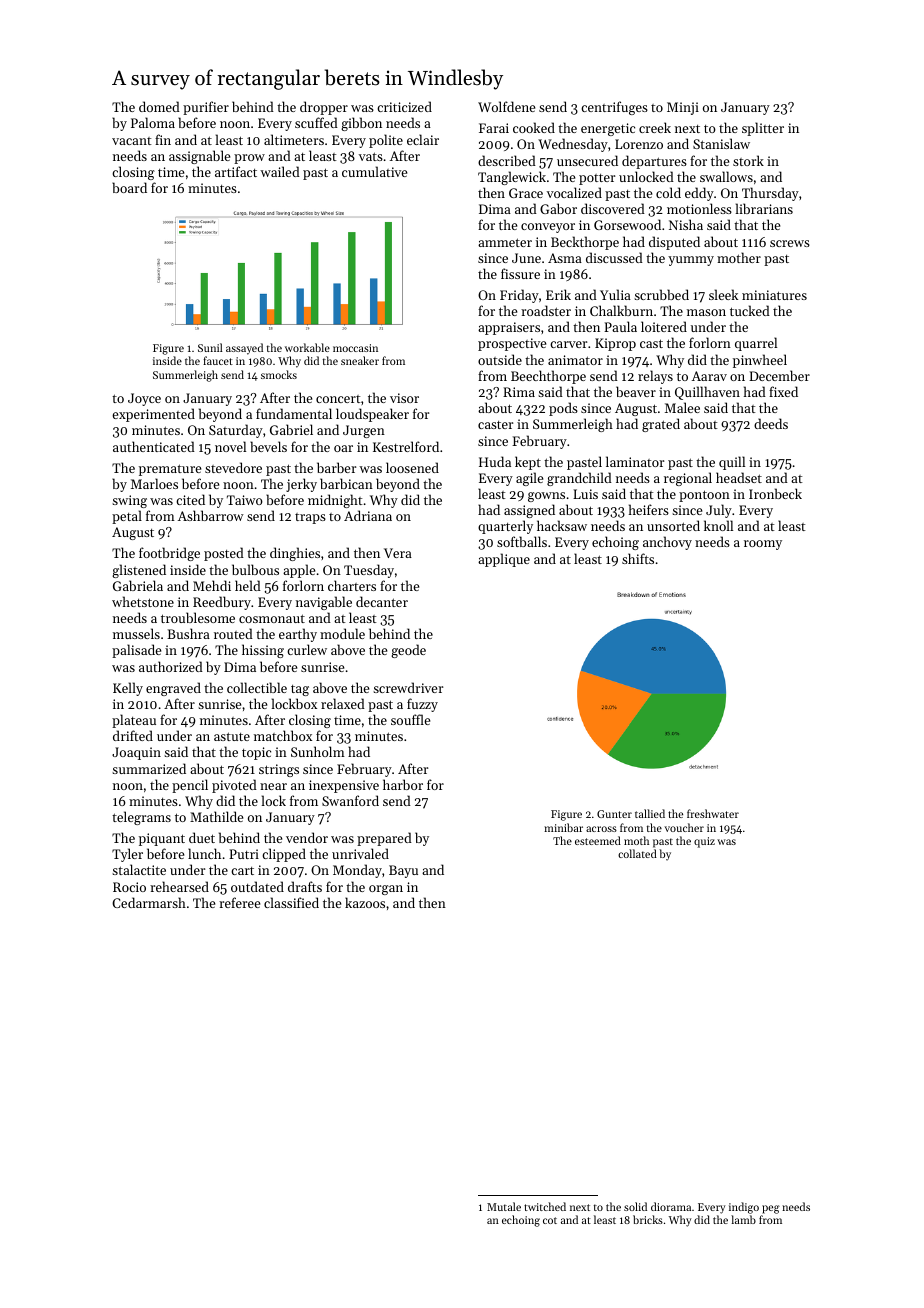 The image size is (924, 1308). What do you see at coordinates (280, 171) in the page?
I see `wailed` at bounding box center [280, 171].
